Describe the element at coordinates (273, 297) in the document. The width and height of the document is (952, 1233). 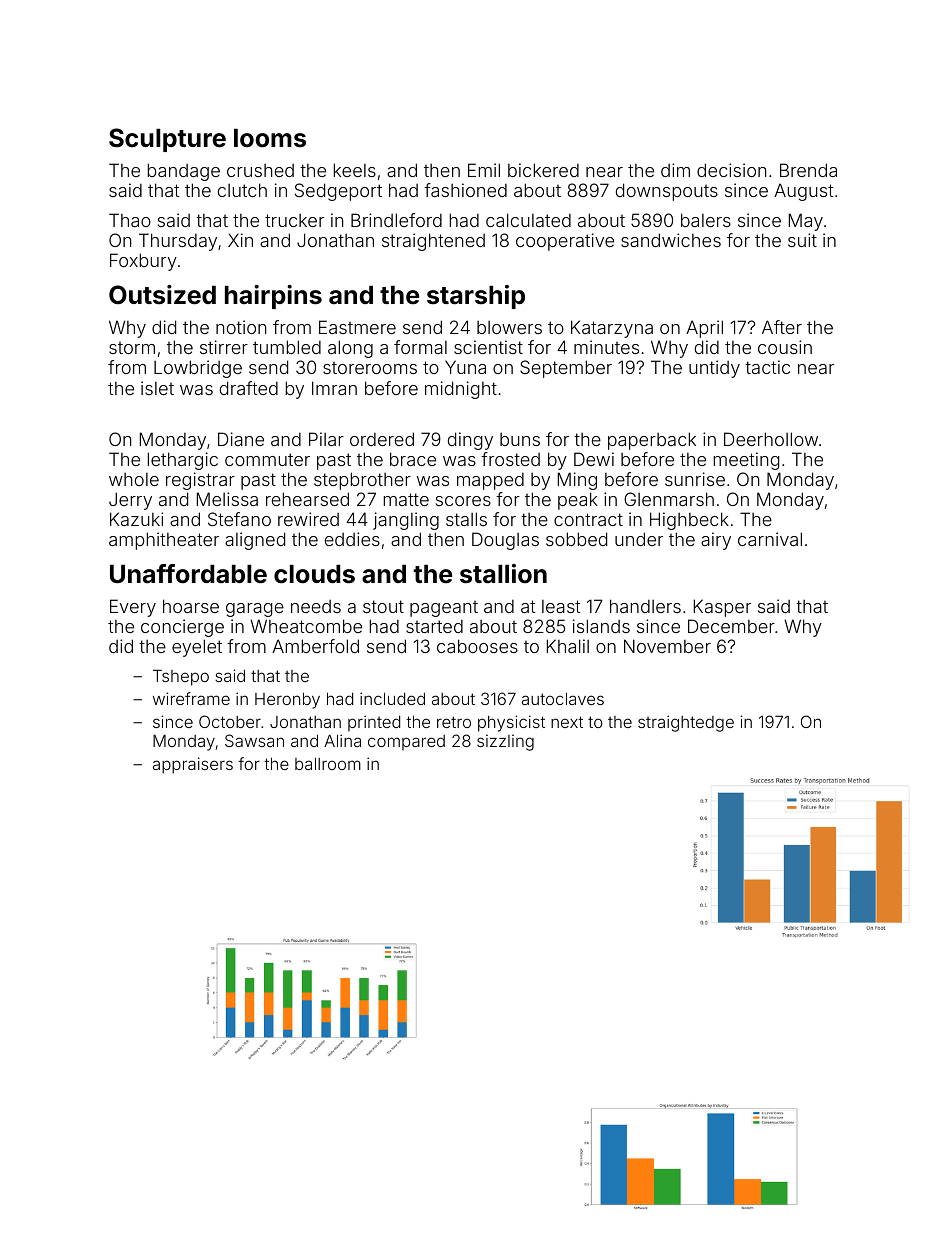
I see `hairpins` at that location.
